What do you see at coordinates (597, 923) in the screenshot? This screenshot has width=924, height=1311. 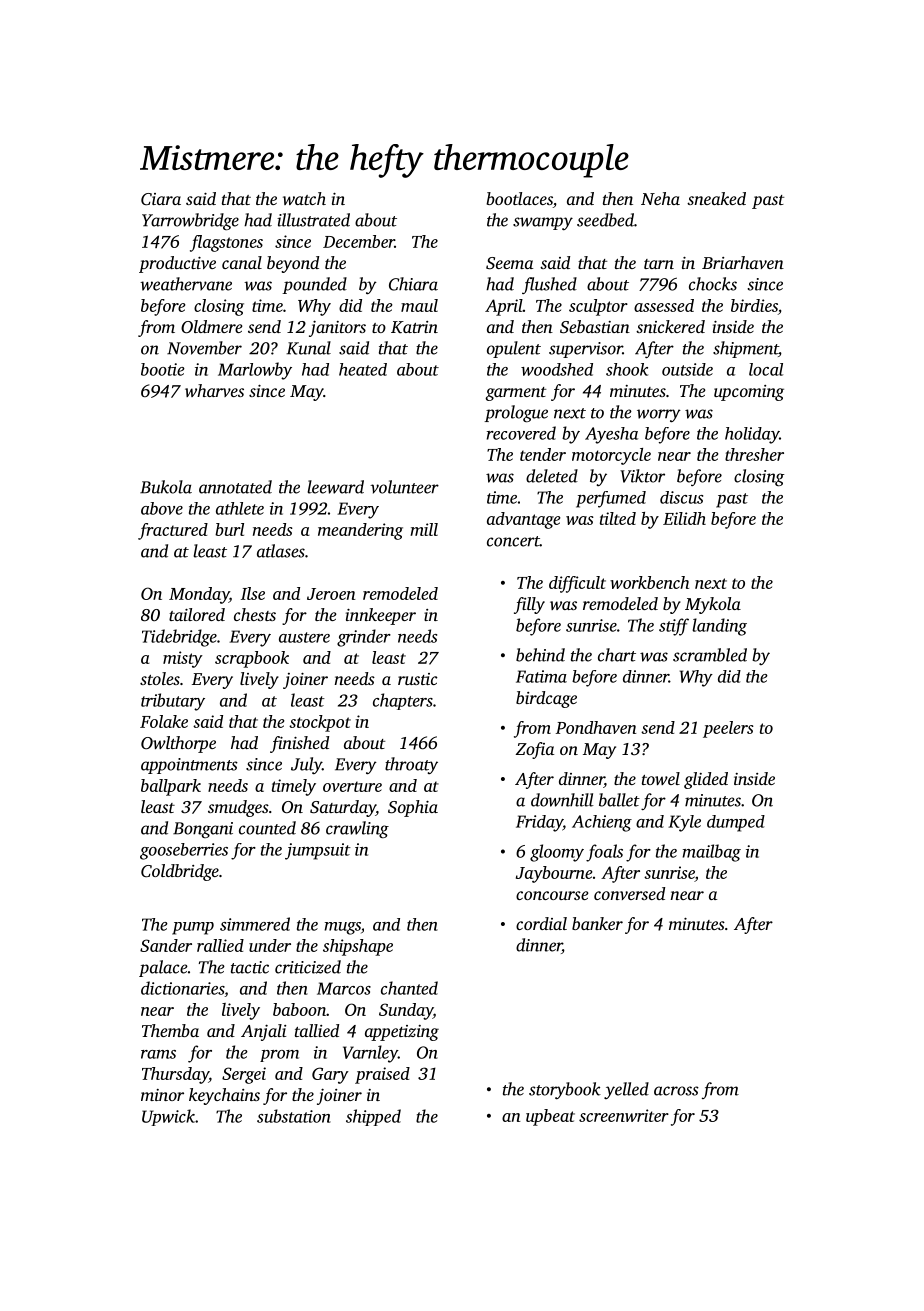 I see `banker` at bounding box center [597, 923].
